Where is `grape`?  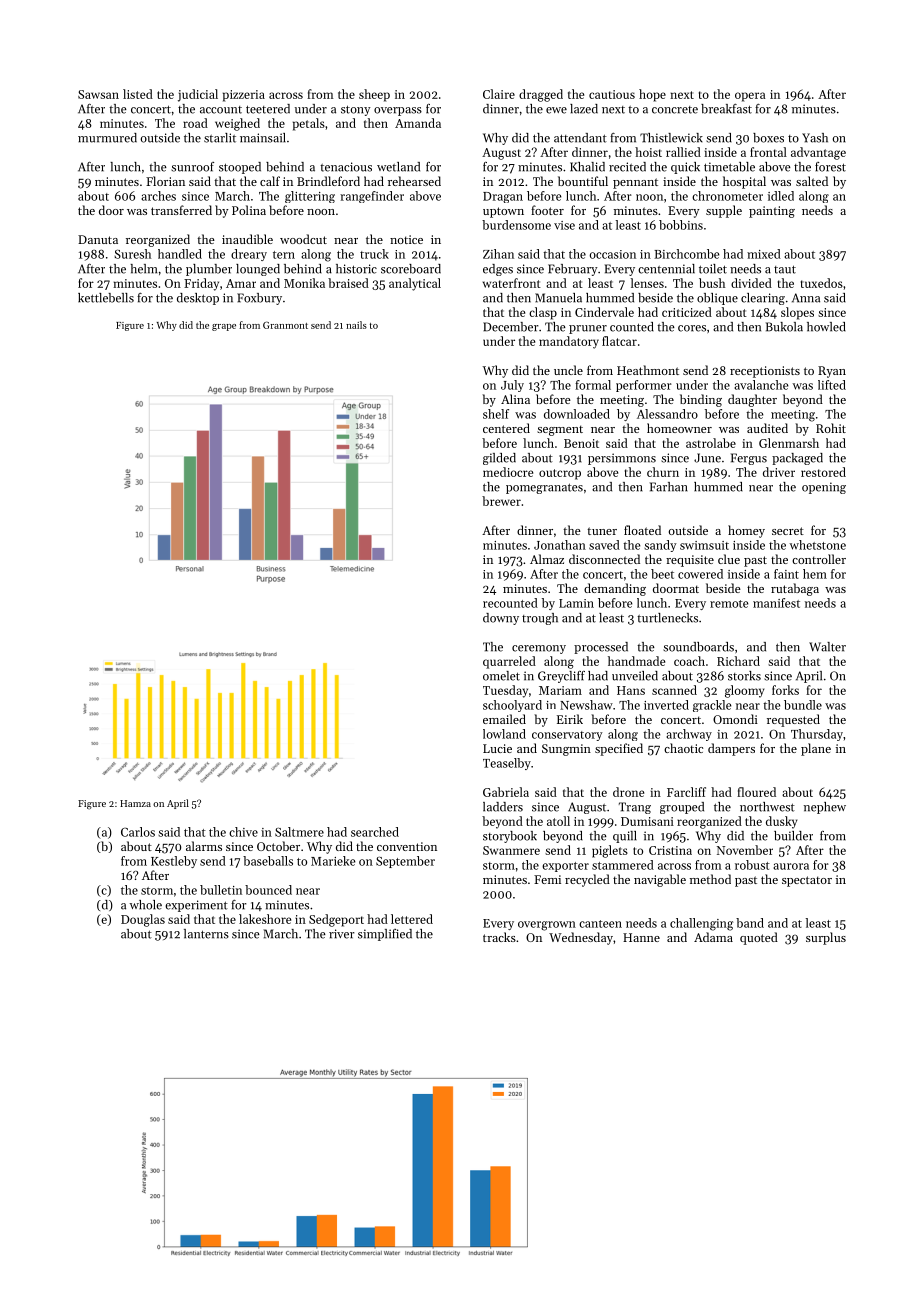 grape is located at coordinates (224, 327).
